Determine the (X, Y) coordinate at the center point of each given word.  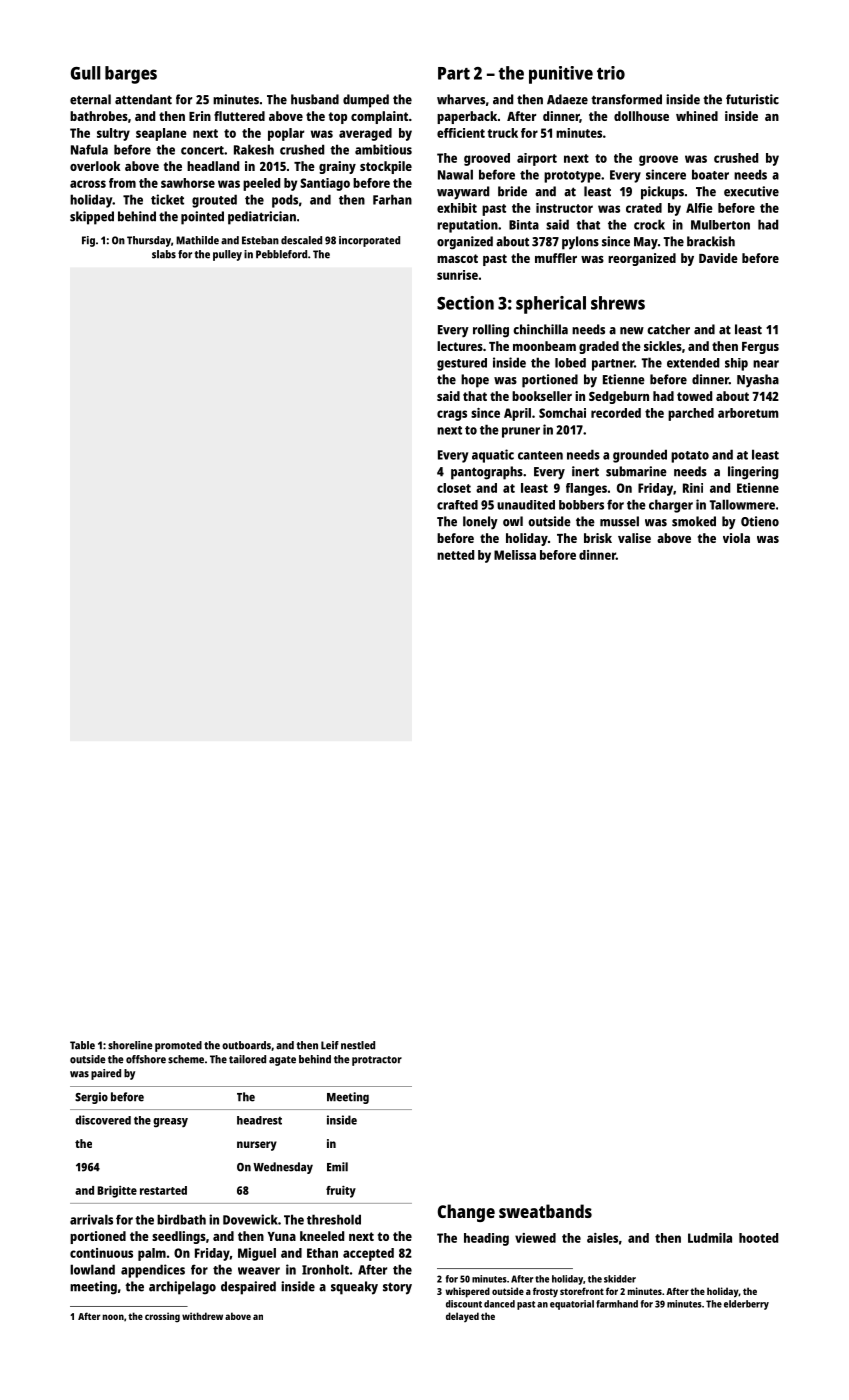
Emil (337, 1167)
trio (611, 73)
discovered (103, 1120)
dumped (366, 101)
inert (585, 471)
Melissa (515, 555)
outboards (246, 1045)
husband (315, 99)
